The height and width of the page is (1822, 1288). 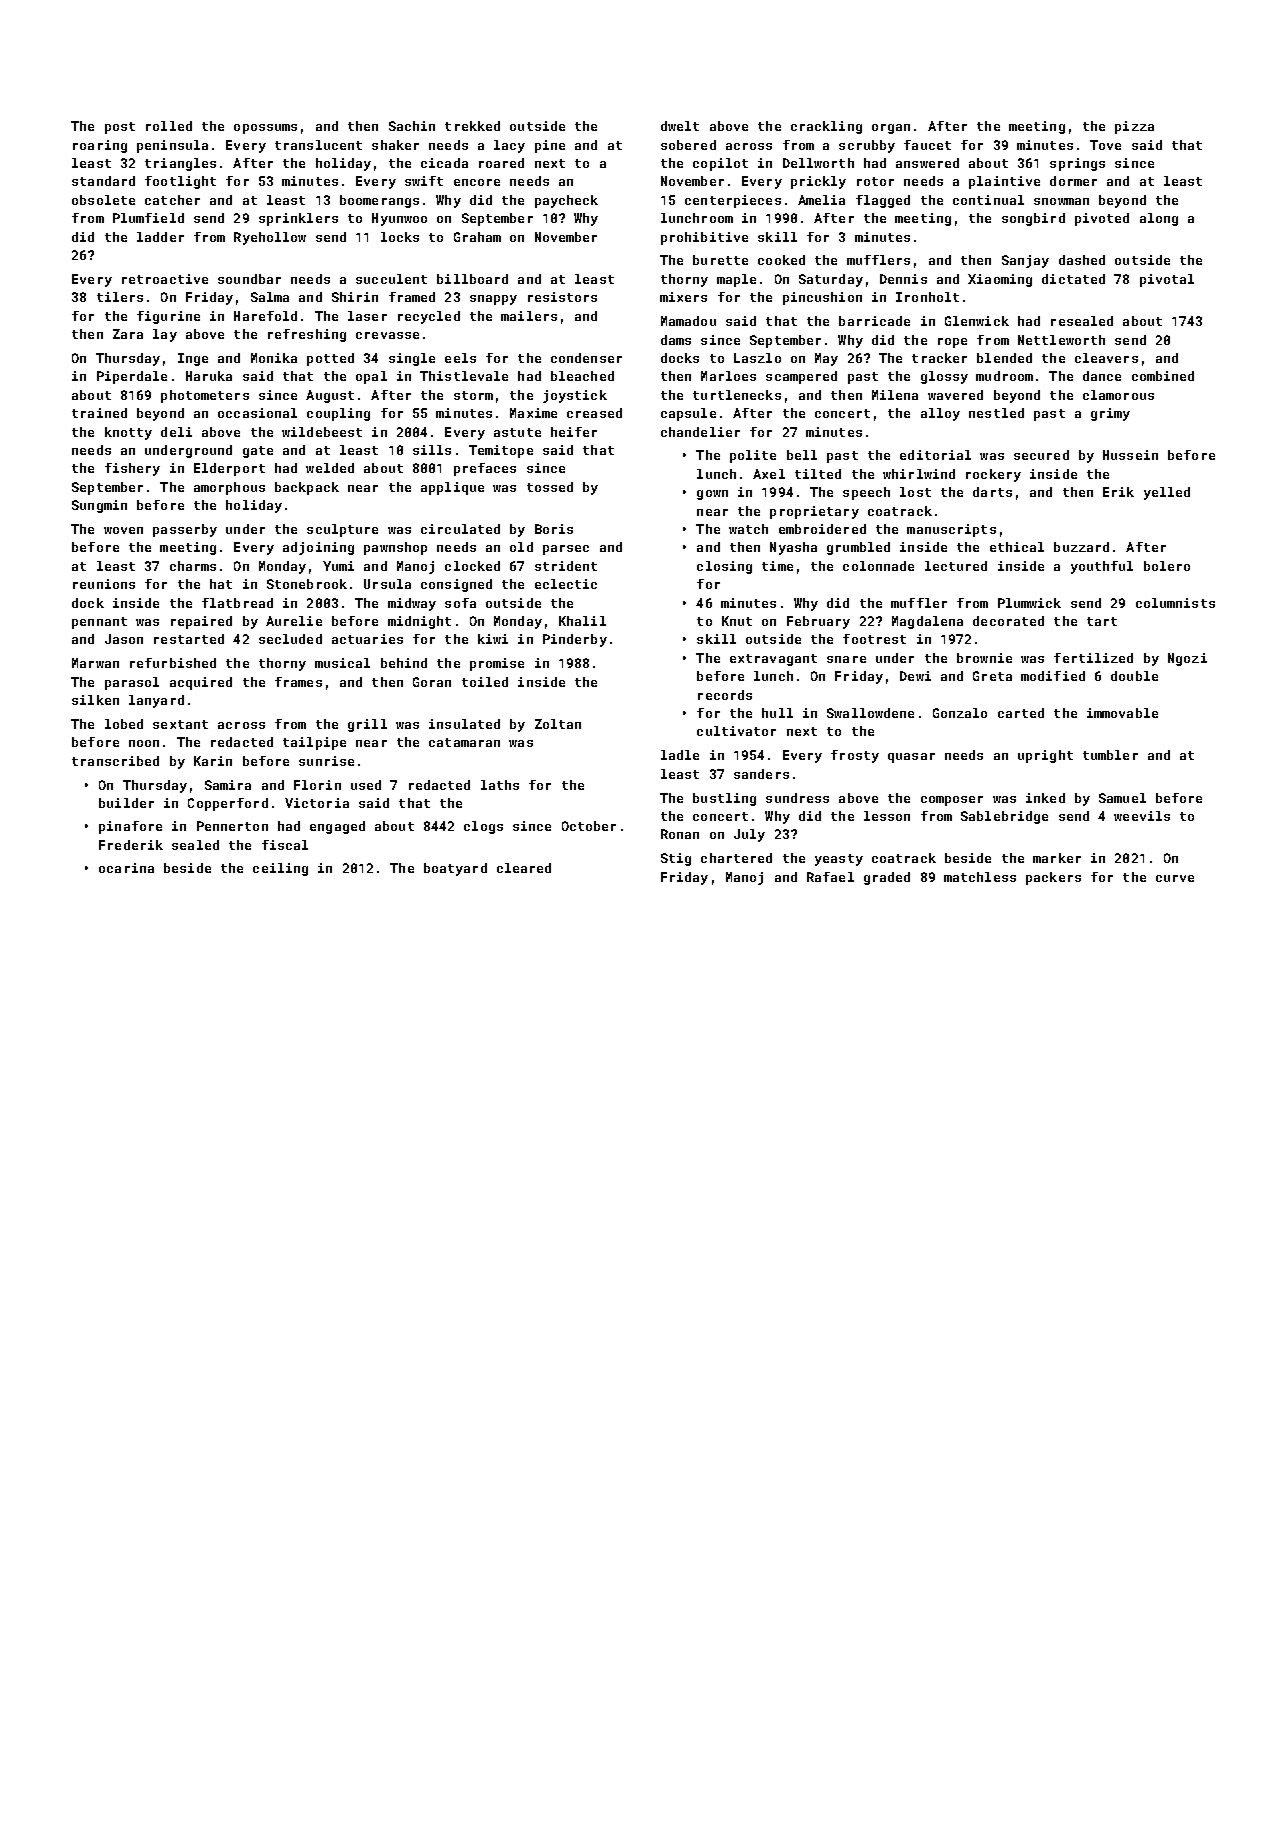 What do you see at coordinates (173, 663) in the page?
I see `refurbished` at bounding box center [173, 663].
